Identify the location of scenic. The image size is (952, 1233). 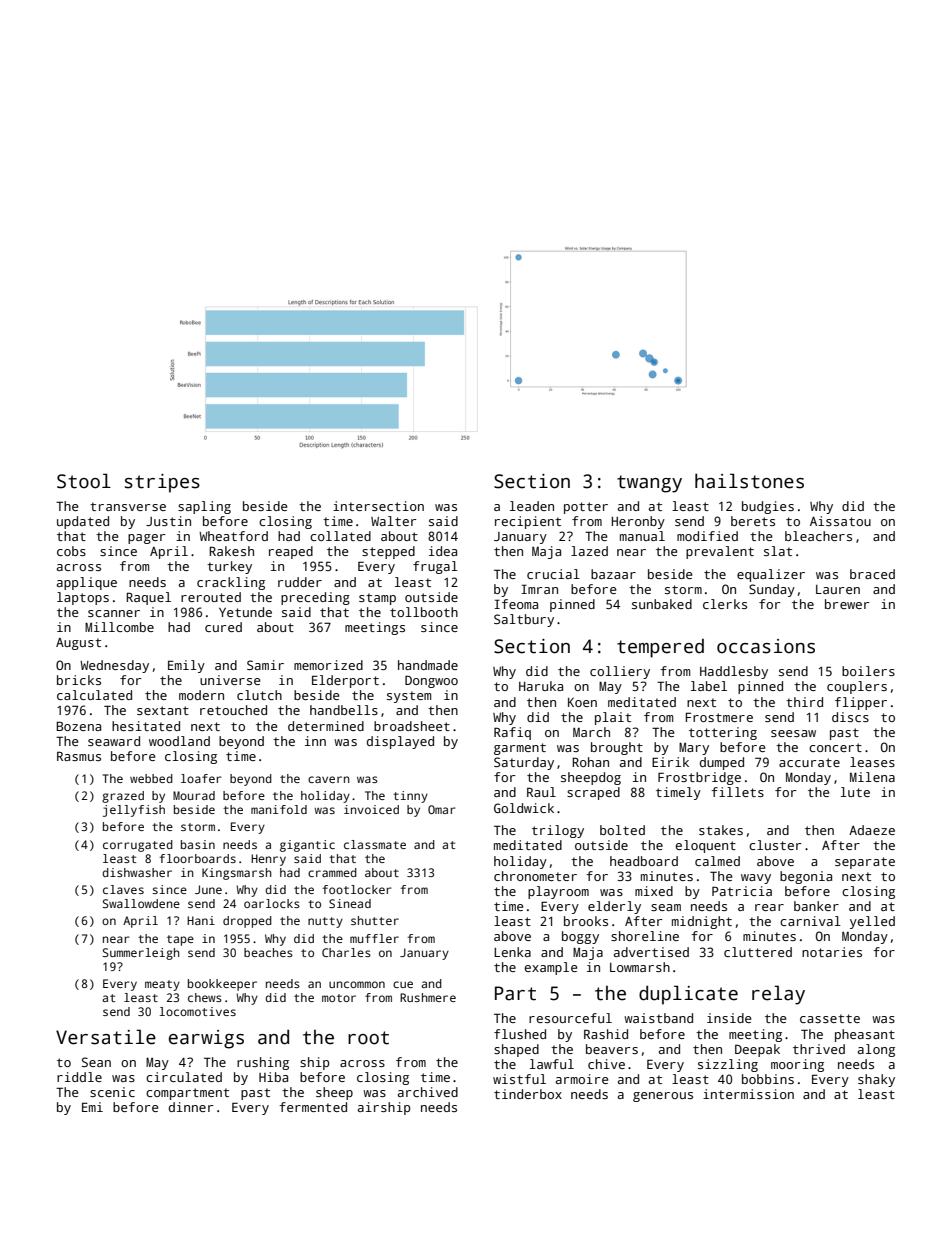
(112, 1092).
